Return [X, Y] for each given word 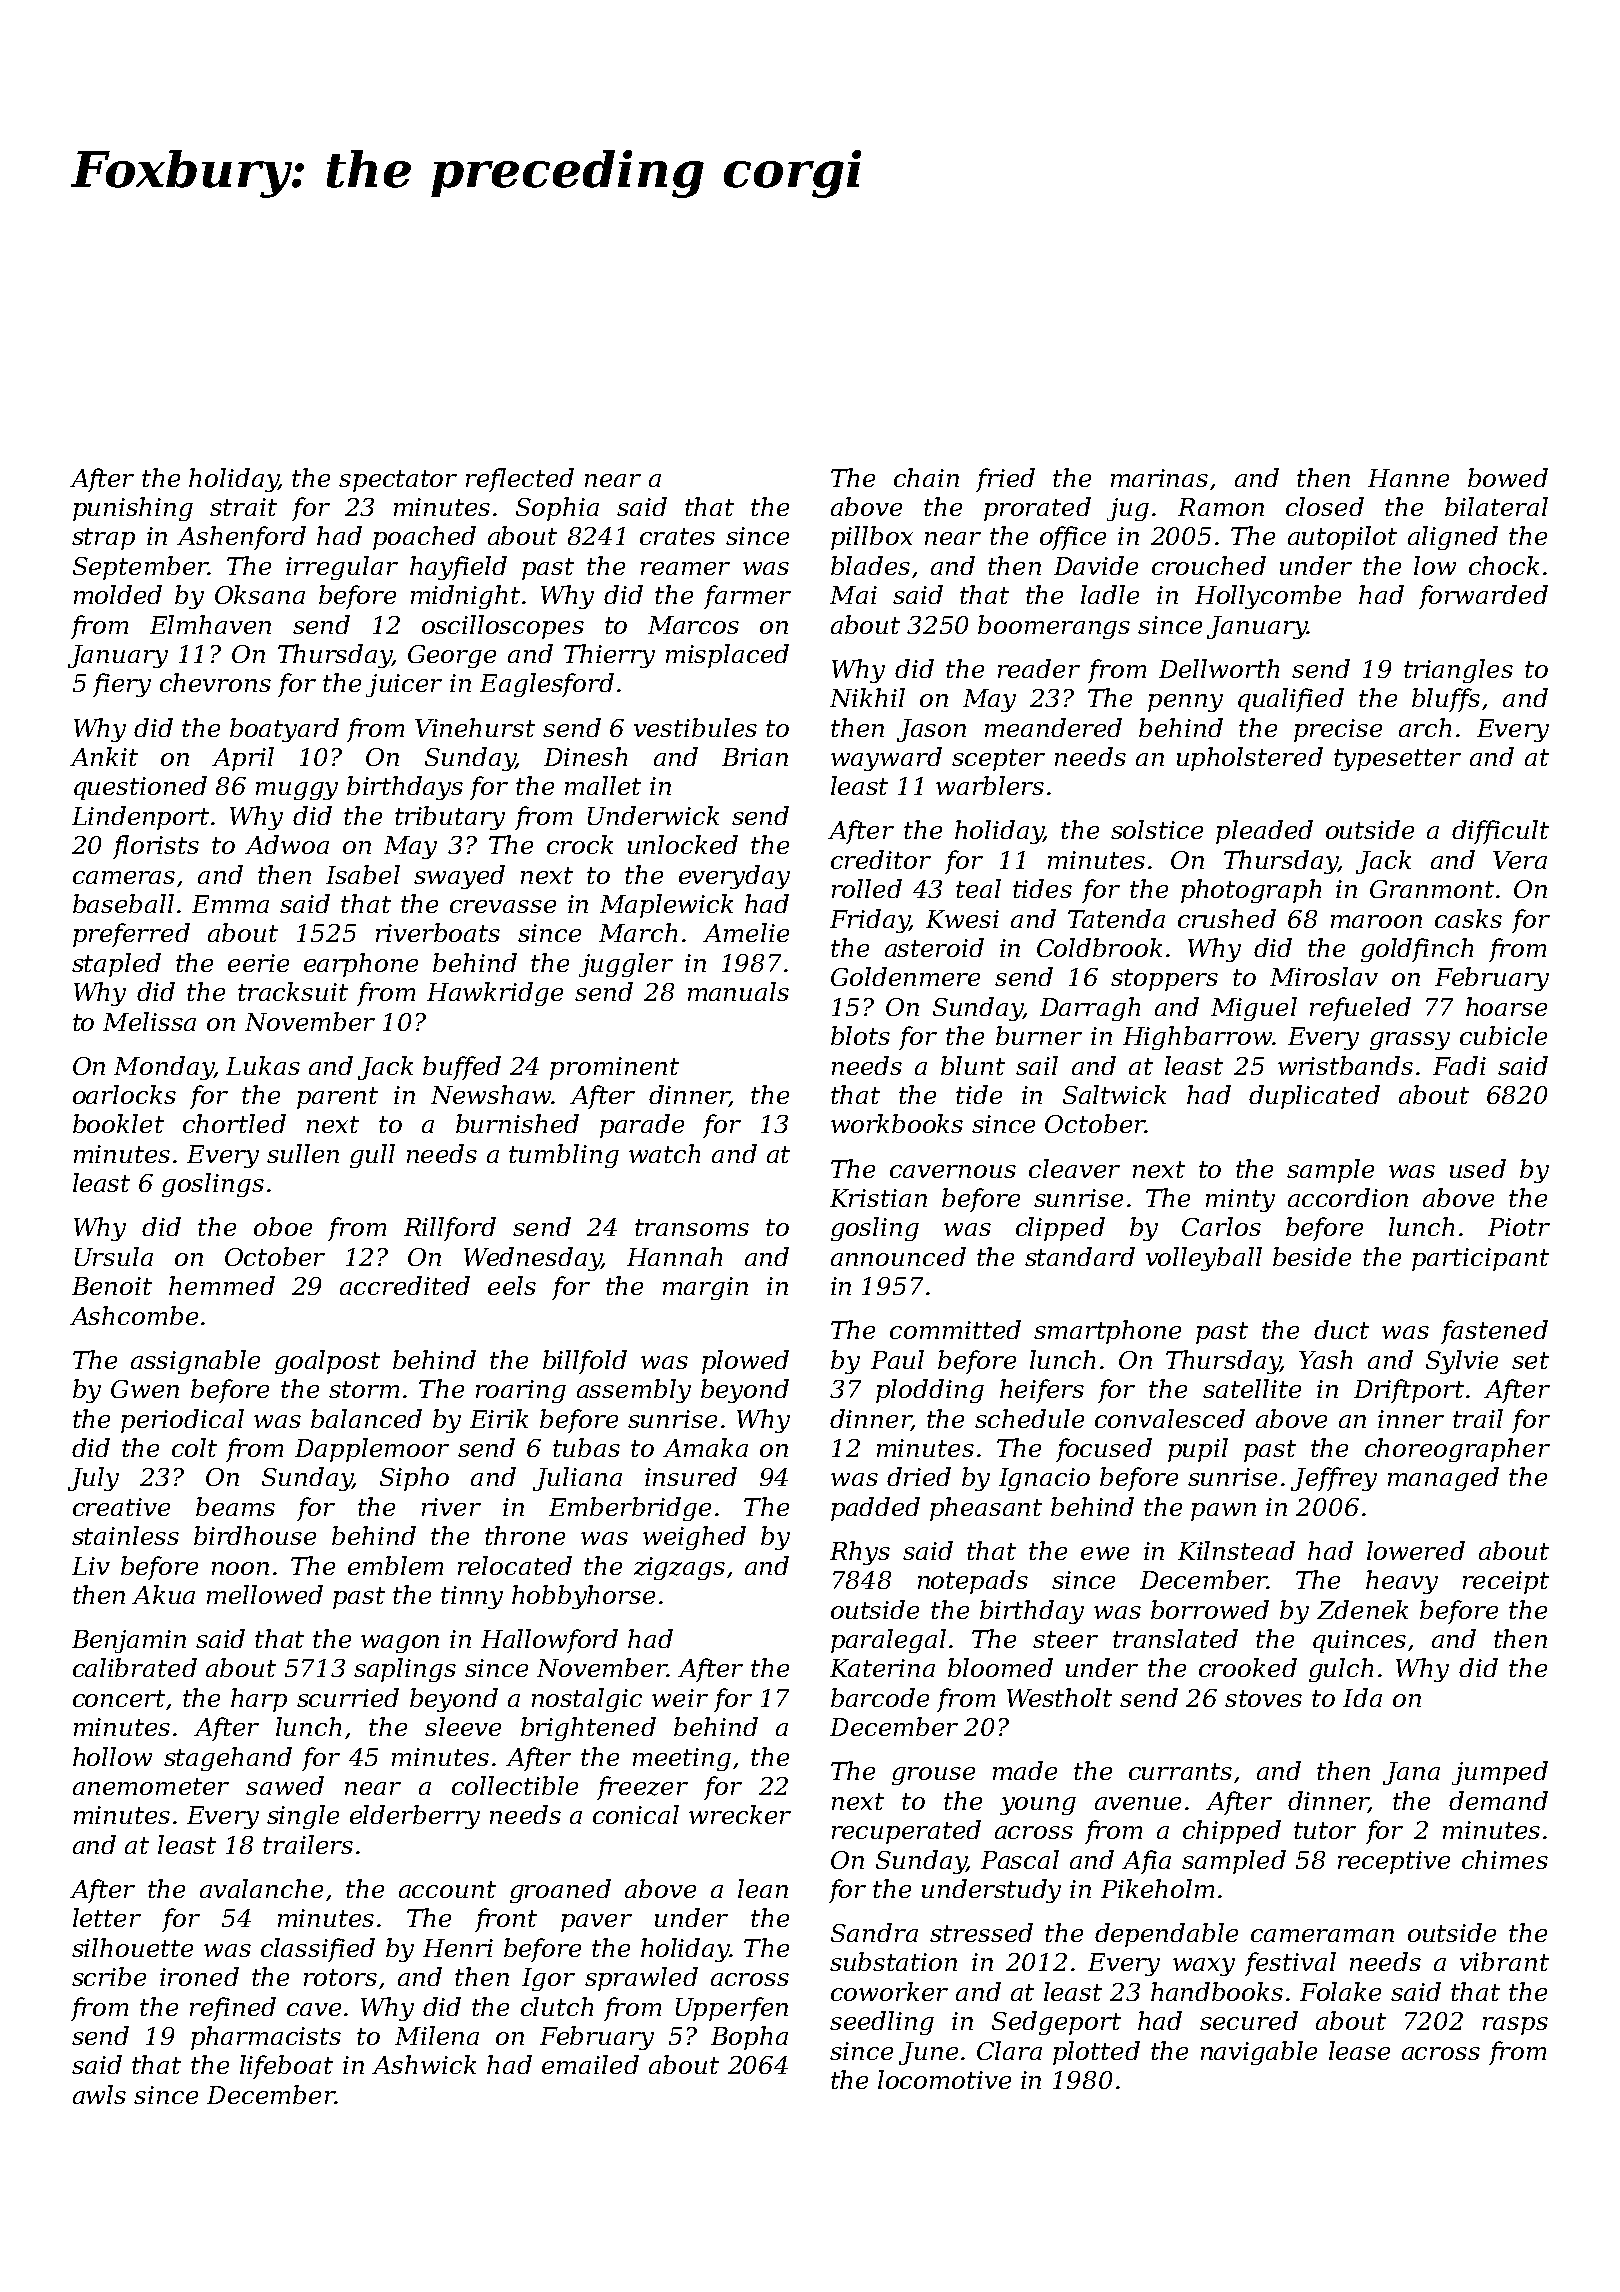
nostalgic [587, 1700]
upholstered [1250, 759]
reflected [520, 480]
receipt [1506, 1582]
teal [978, 888]
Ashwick [424, 2064]
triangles [1458, 671]
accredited [405, 1285]
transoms [692, 1227]
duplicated [1314, 1097]
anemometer [151, 1786]
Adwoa [287, 844]
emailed [590, 2064]
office [1073, 538]
